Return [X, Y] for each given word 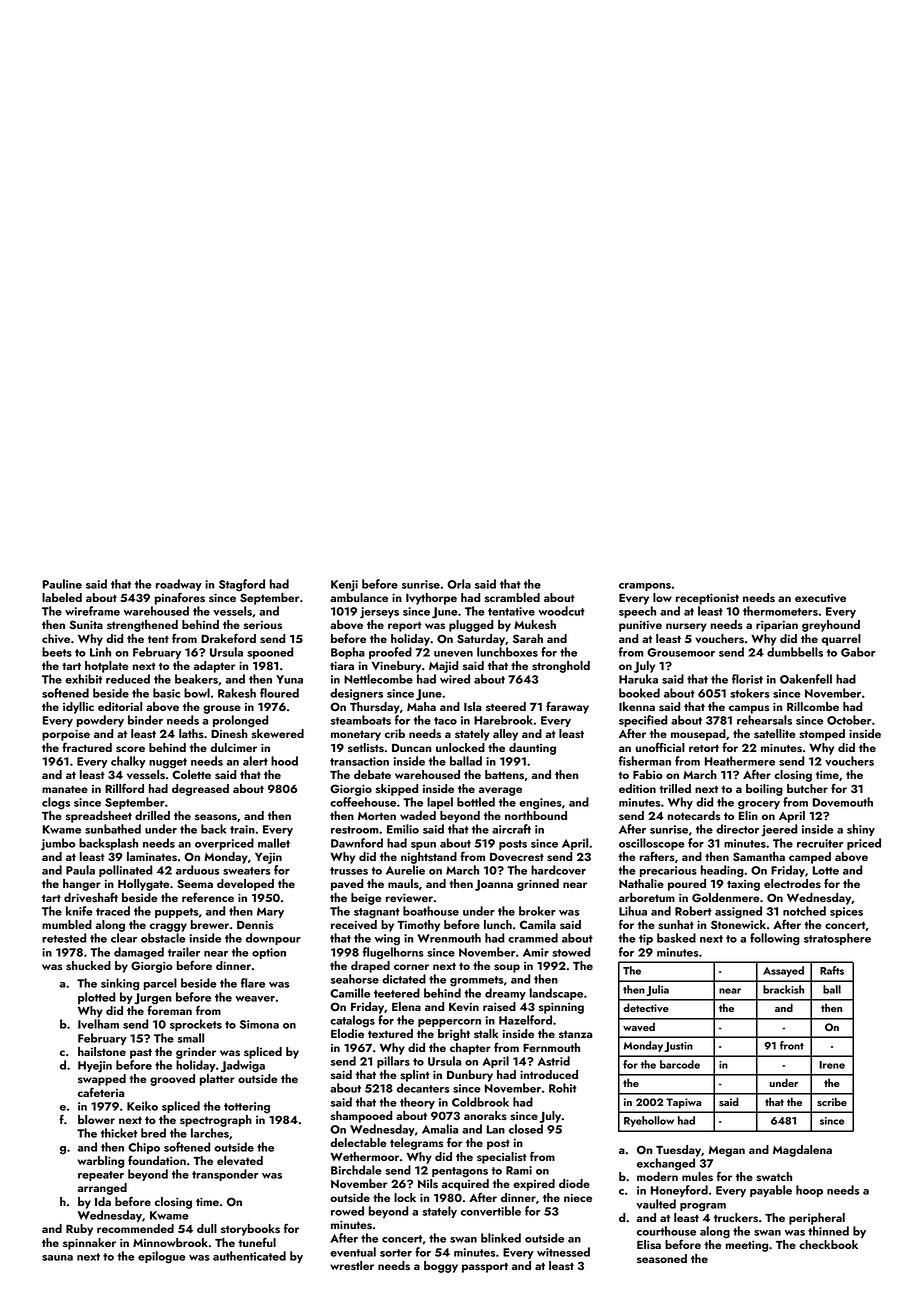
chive [56, 638]
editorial [120, 706]
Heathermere [740, 761]
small [191, 1038]
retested [64, 938]
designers [356, 694]
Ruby [79, 1230]
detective [646, 1007]
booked [639, 693]
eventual [353, 1252]
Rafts [832, 970]
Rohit [563, 1088]
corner [411, 967]
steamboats [361, 720]
